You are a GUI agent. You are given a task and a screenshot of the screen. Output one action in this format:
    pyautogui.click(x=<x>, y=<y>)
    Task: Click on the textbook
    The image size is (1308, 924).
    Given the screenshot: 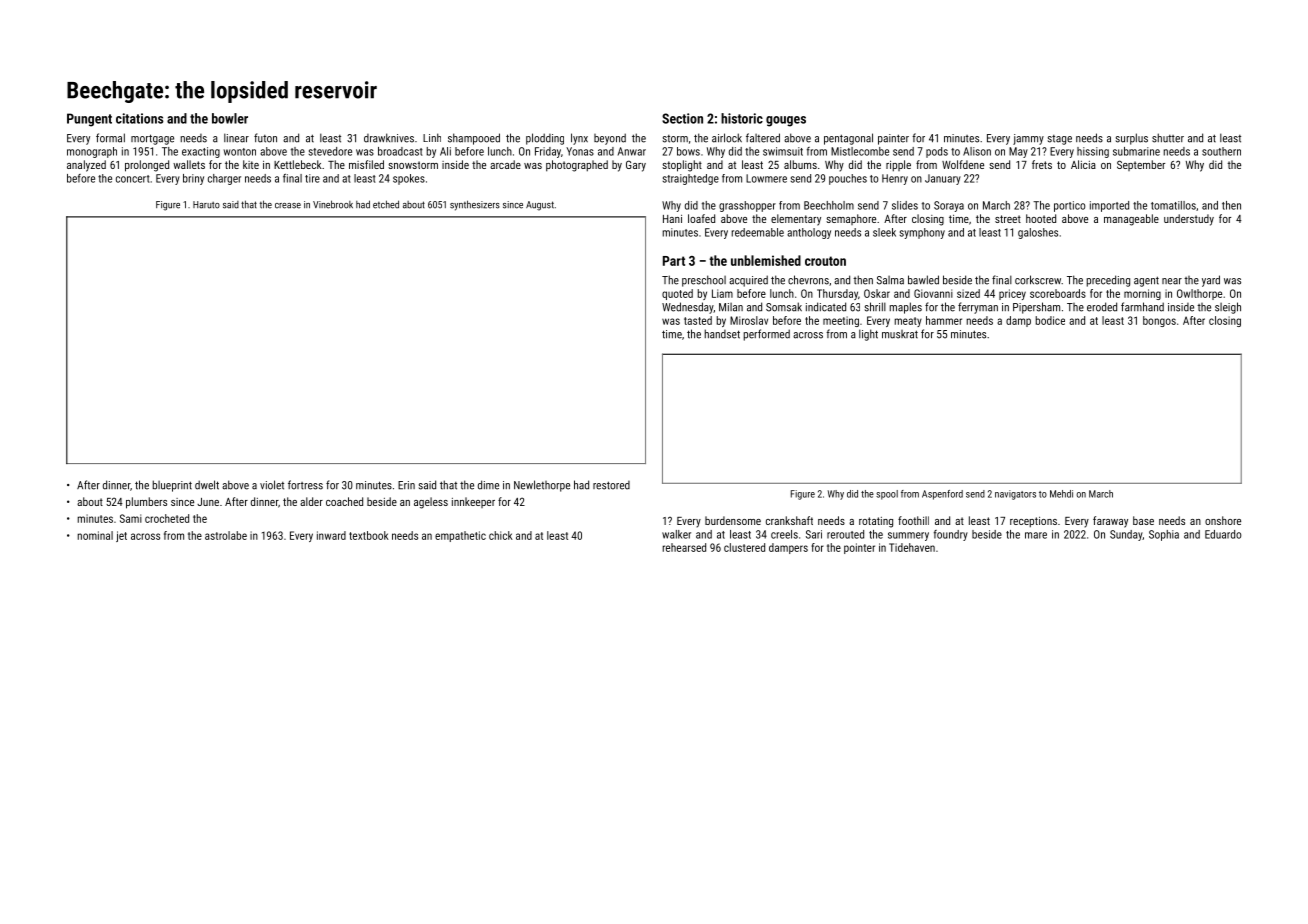 What is the action you would take?
    pyautogui.click(x=369, y=535)
